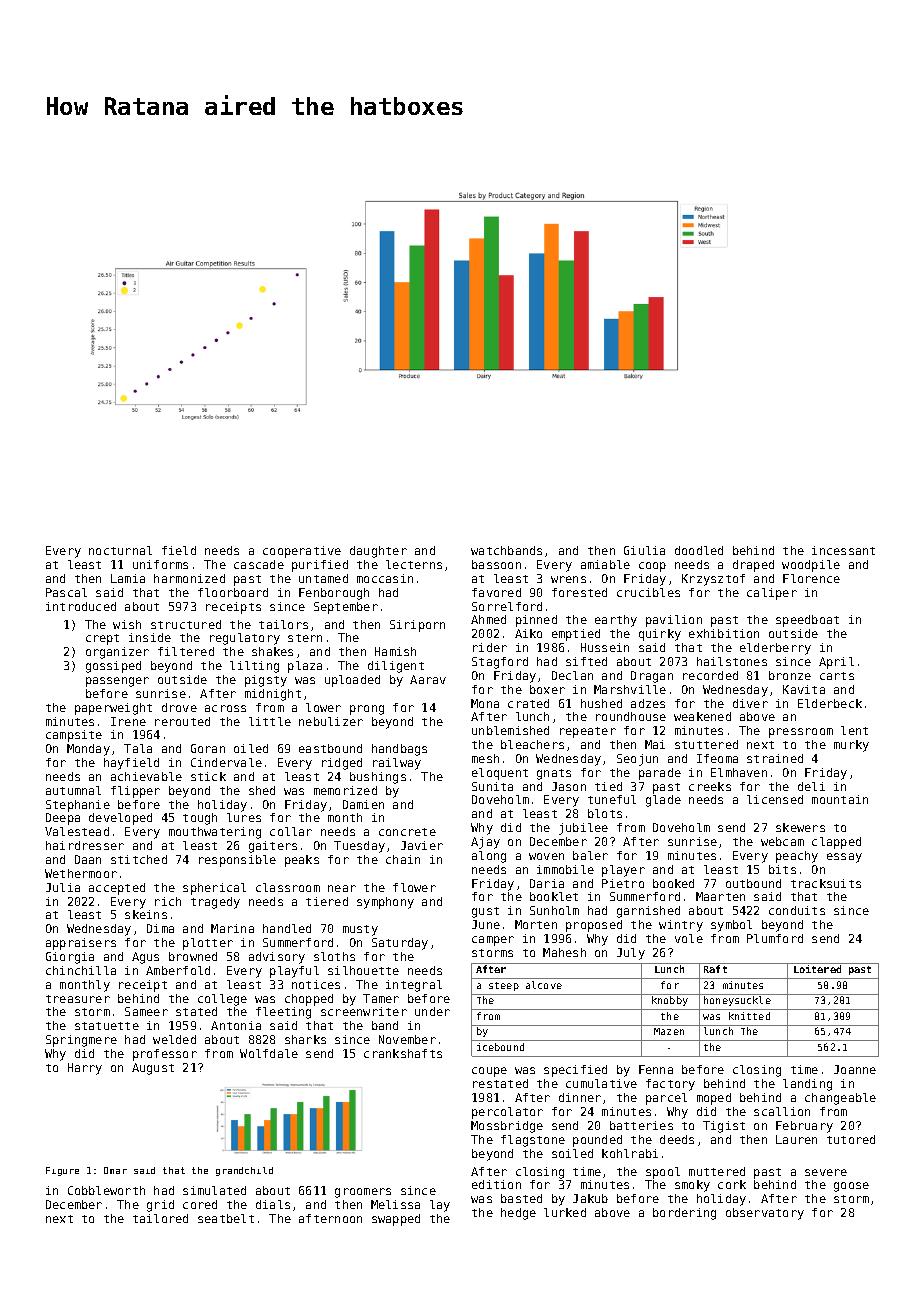 The height and width of the image is (1308, 924). Describe the element at coordinates (496, 564) in the image. I see `bassoon` at that location.
